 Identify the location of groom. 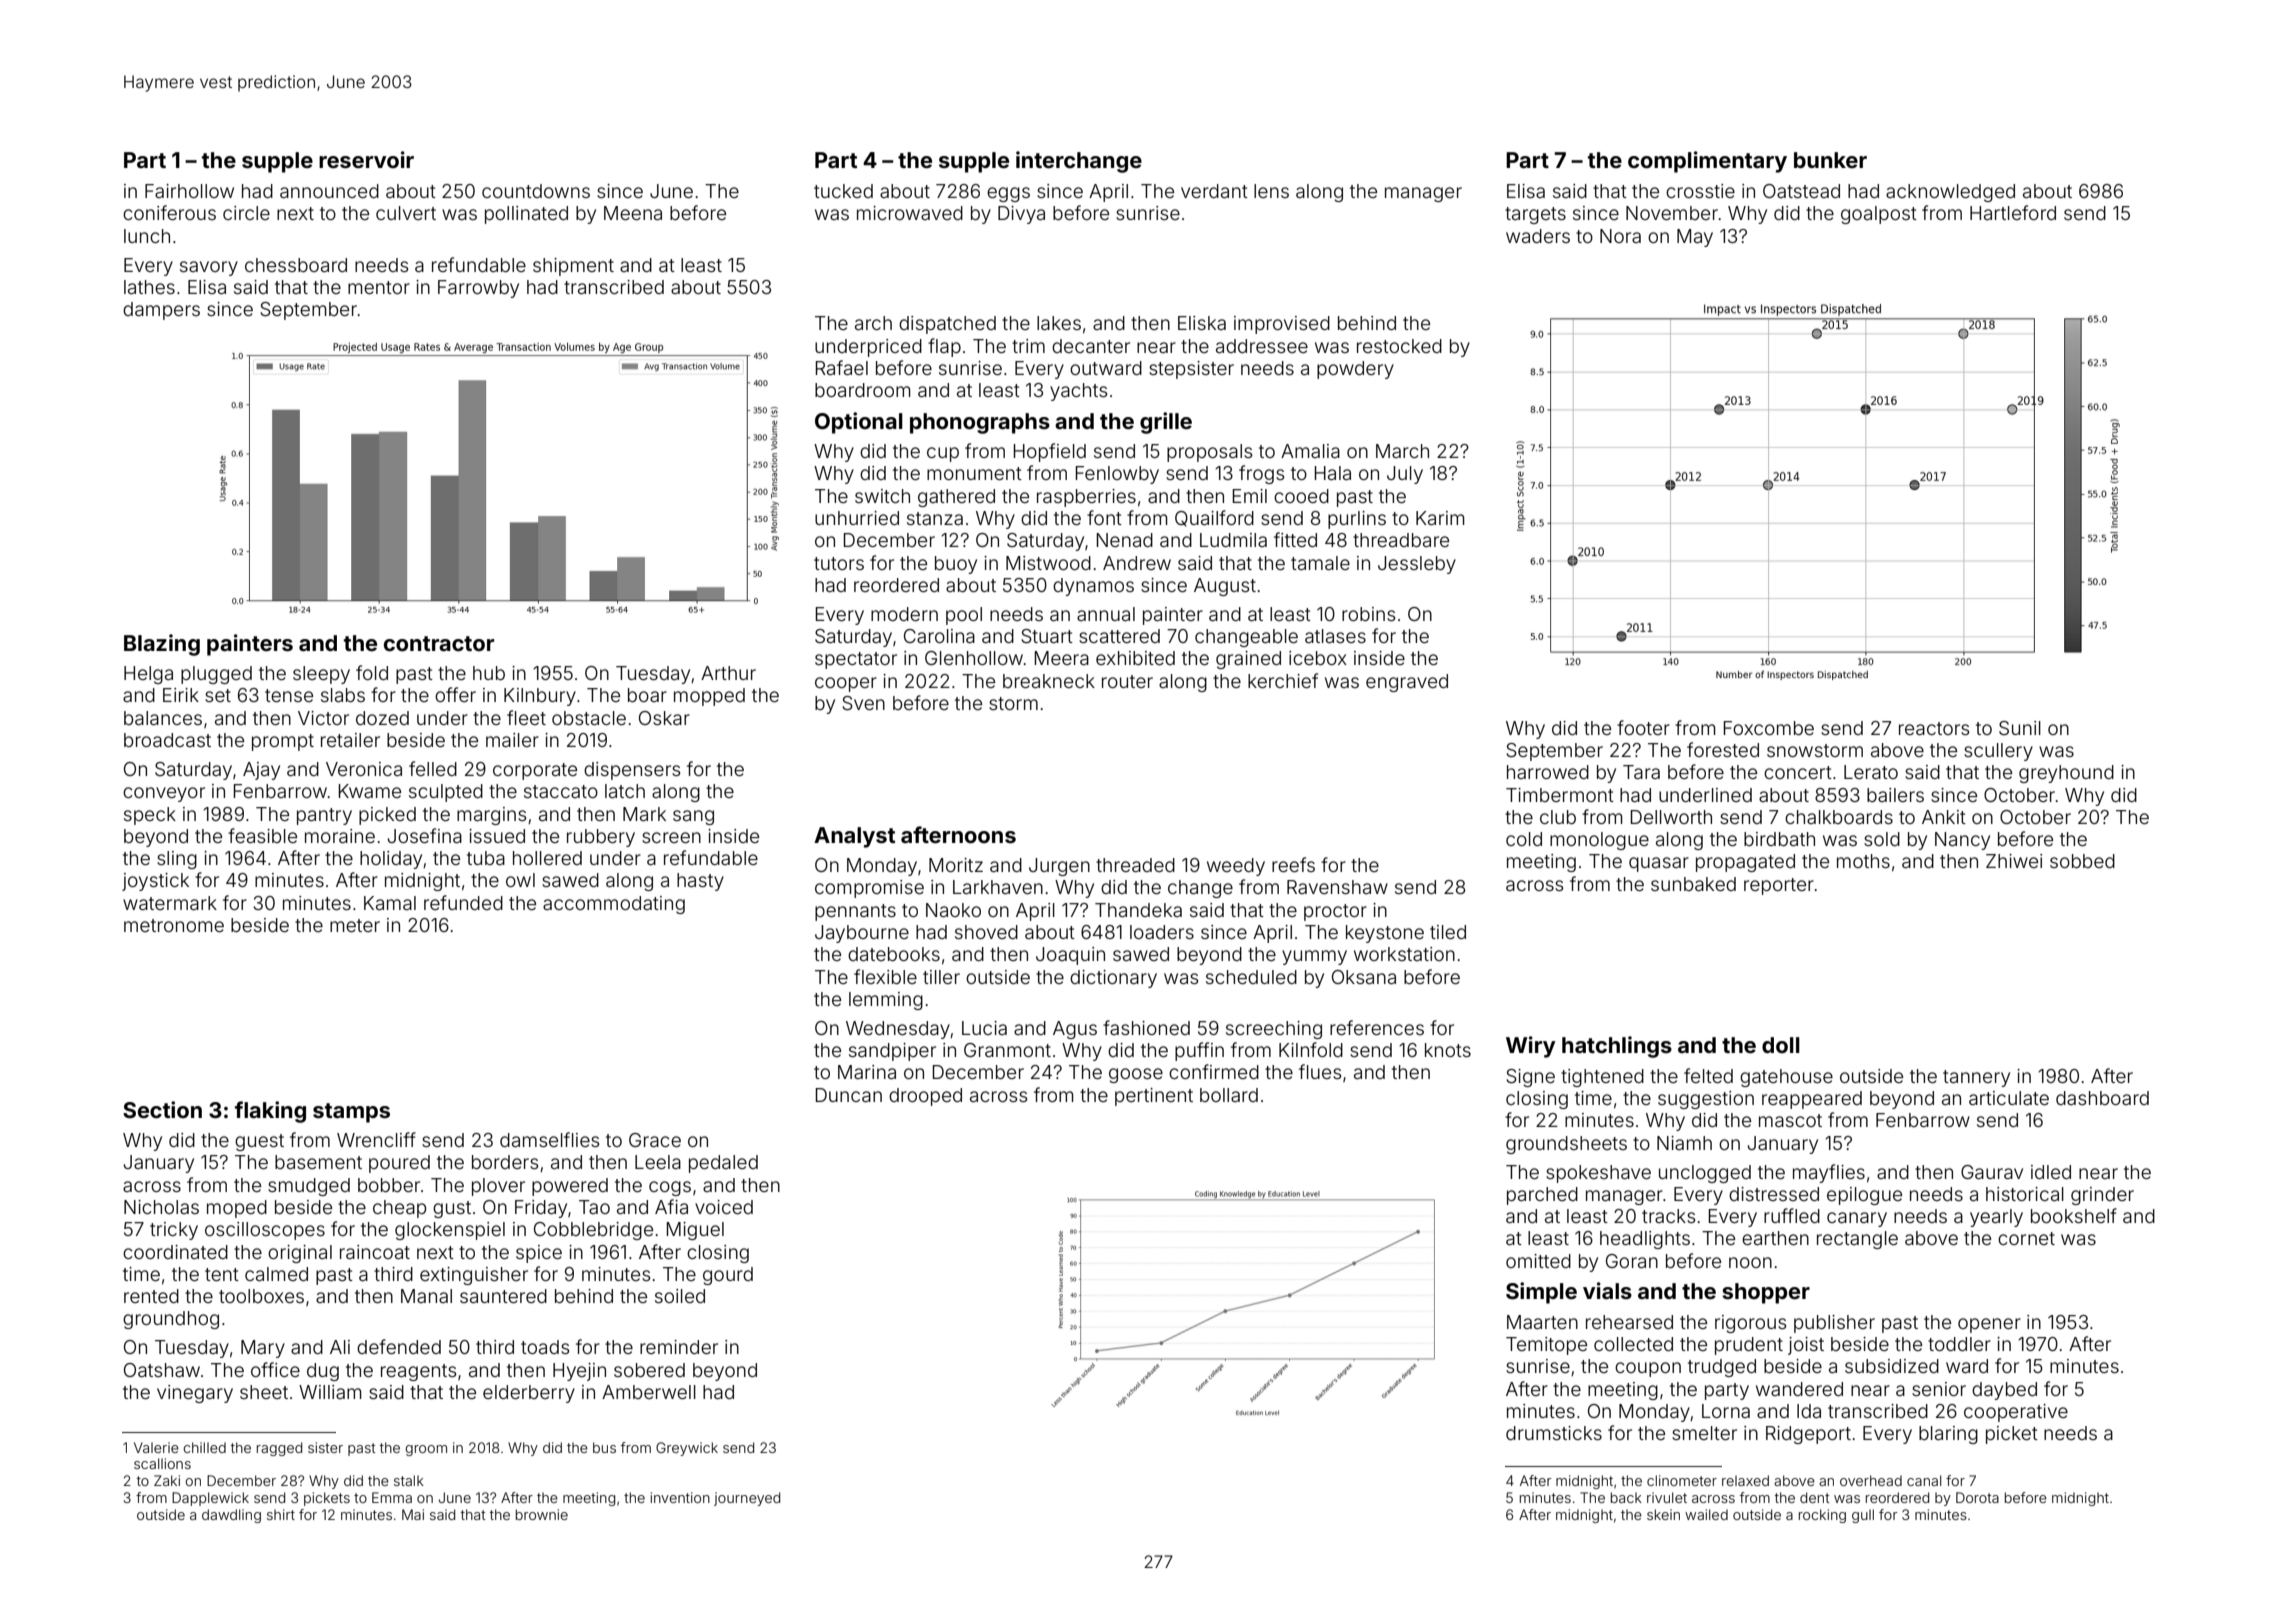
(426, 1450).
